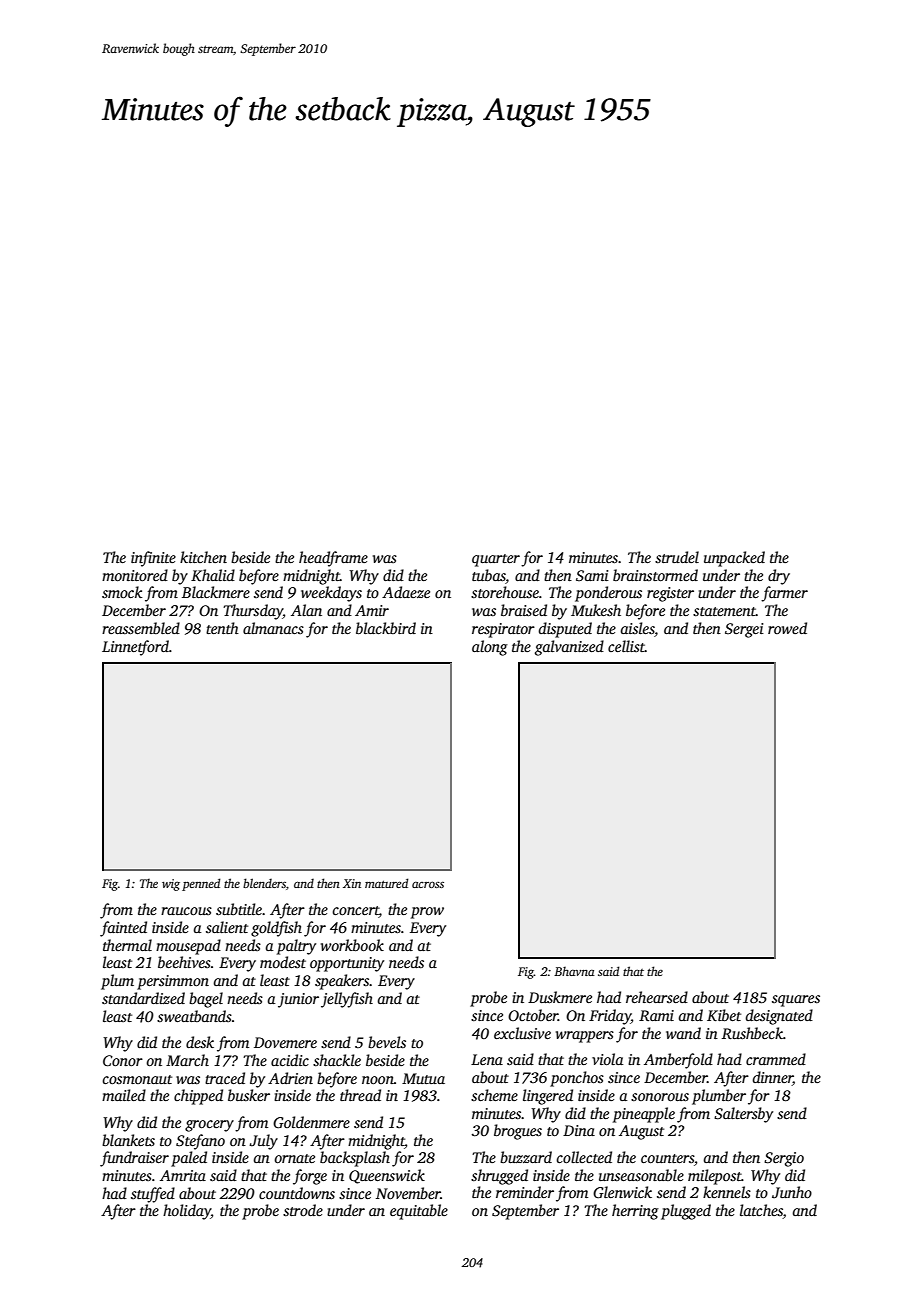  I want to click on dry, so click(779, 577).
